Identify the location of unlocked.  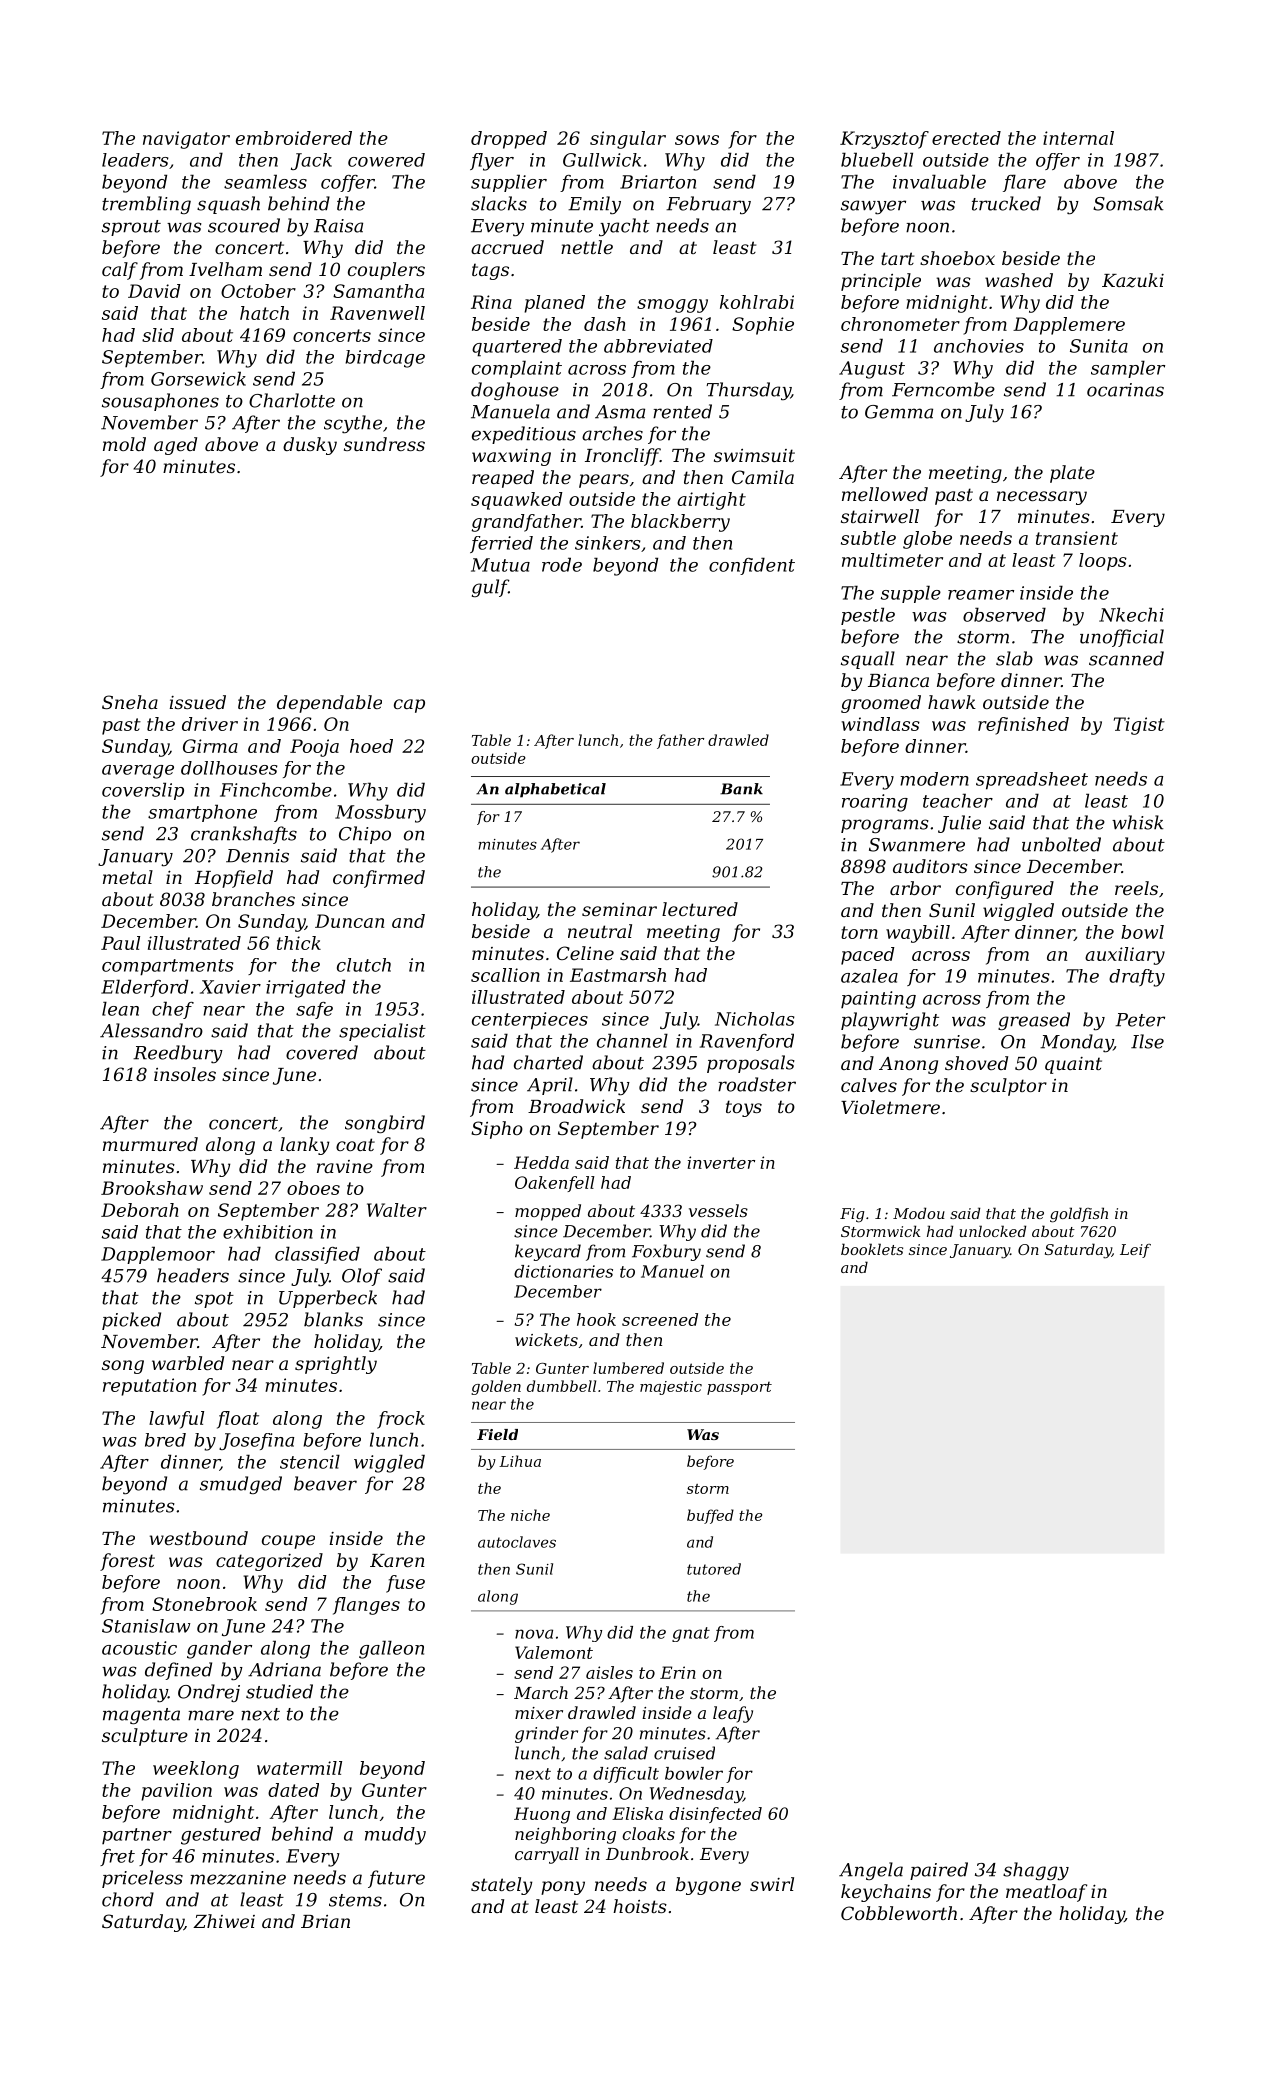
(992, 1231).
